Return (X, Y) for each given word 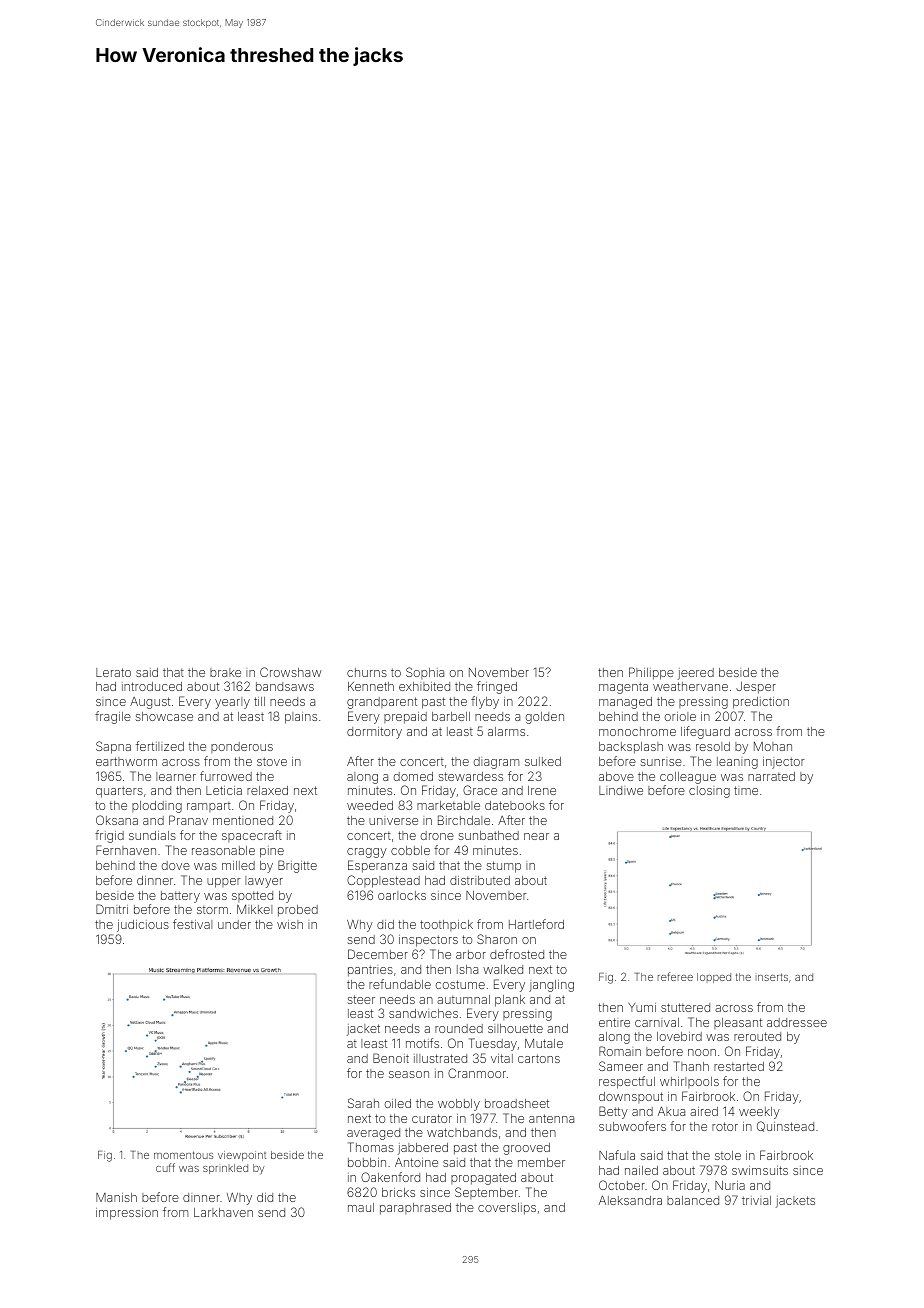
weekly (759, 1113)
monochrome (637, 731)
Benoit (391, 1058)
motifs (422, 1043)
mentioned (243, 820)
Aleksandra (630, 1200)
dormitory (374, 733)
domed (413, 776)
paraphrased (415, 1209)
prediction (761, 703)
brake (225, 672)
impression (127, 1214)
